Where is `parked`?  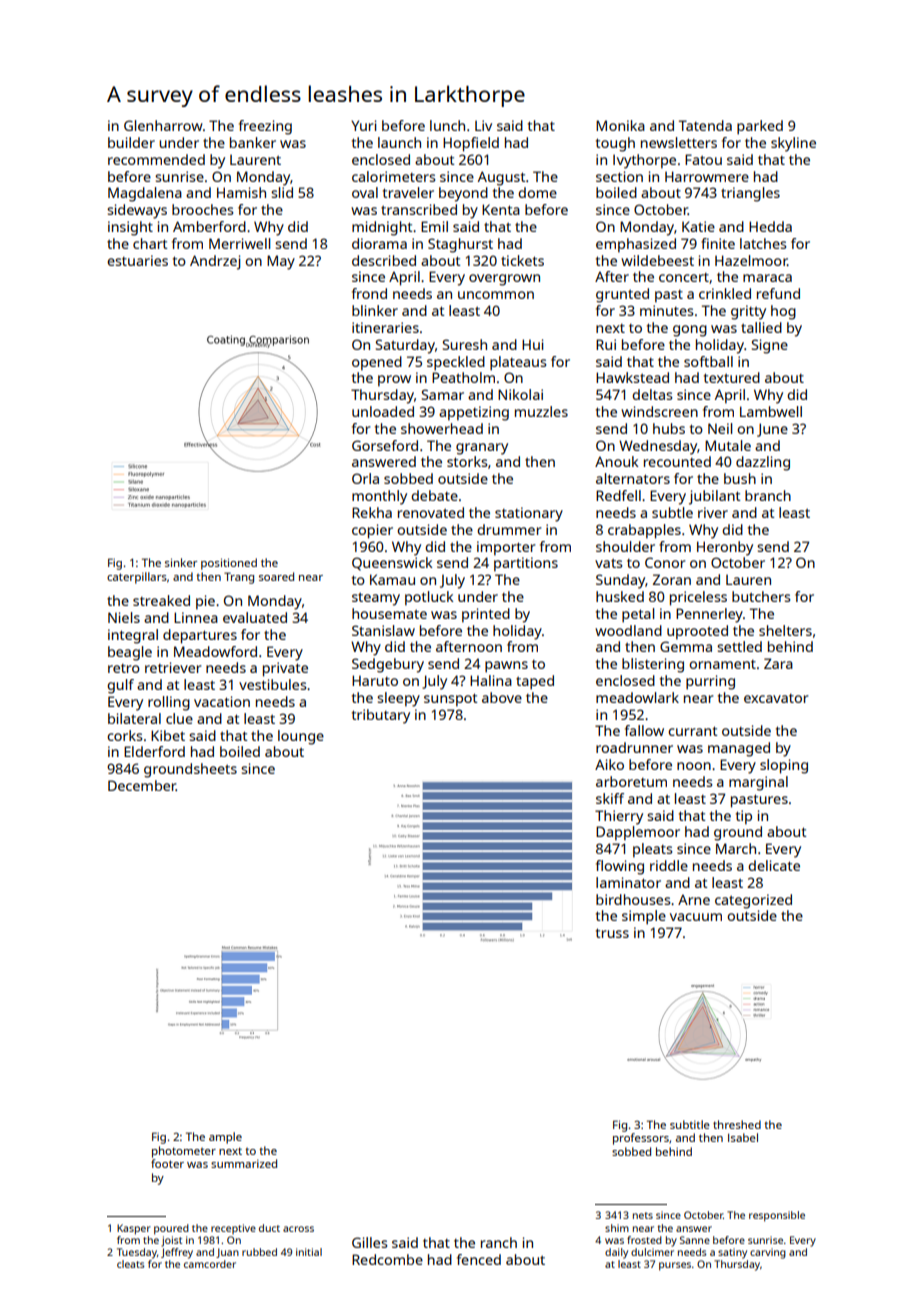 parked is located at coordinates (760, 127).
